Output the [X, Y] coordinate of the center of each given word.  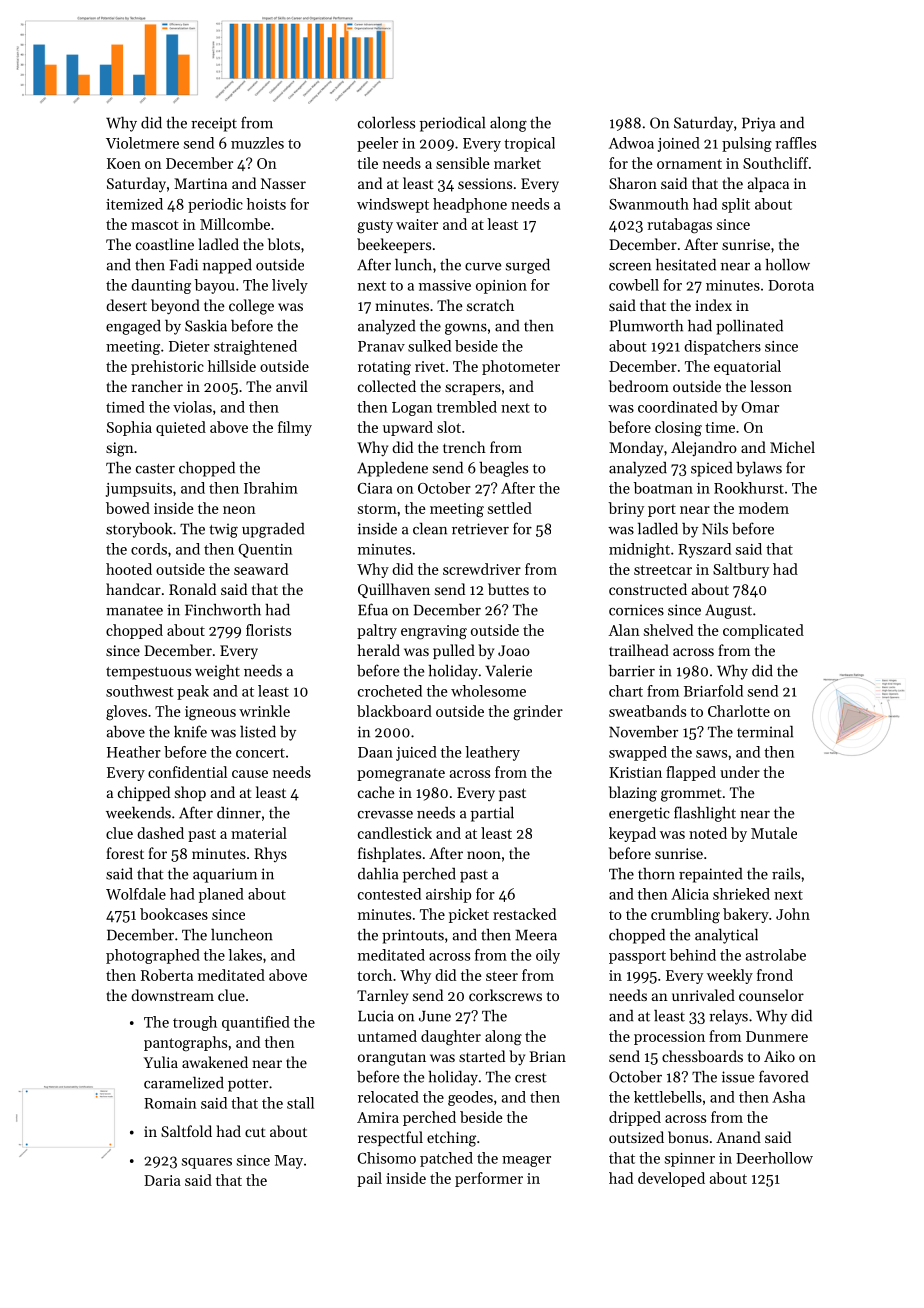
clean [430, 528]
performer [489, 1179]
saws [711, 754]
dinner [239, 813]
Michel [792, 447]
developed [671, 1179]
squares [207, 1163]
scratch [490, 305]
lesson [771, 386]
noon [484, 855]
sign [120, 449]
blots [284, 244]
